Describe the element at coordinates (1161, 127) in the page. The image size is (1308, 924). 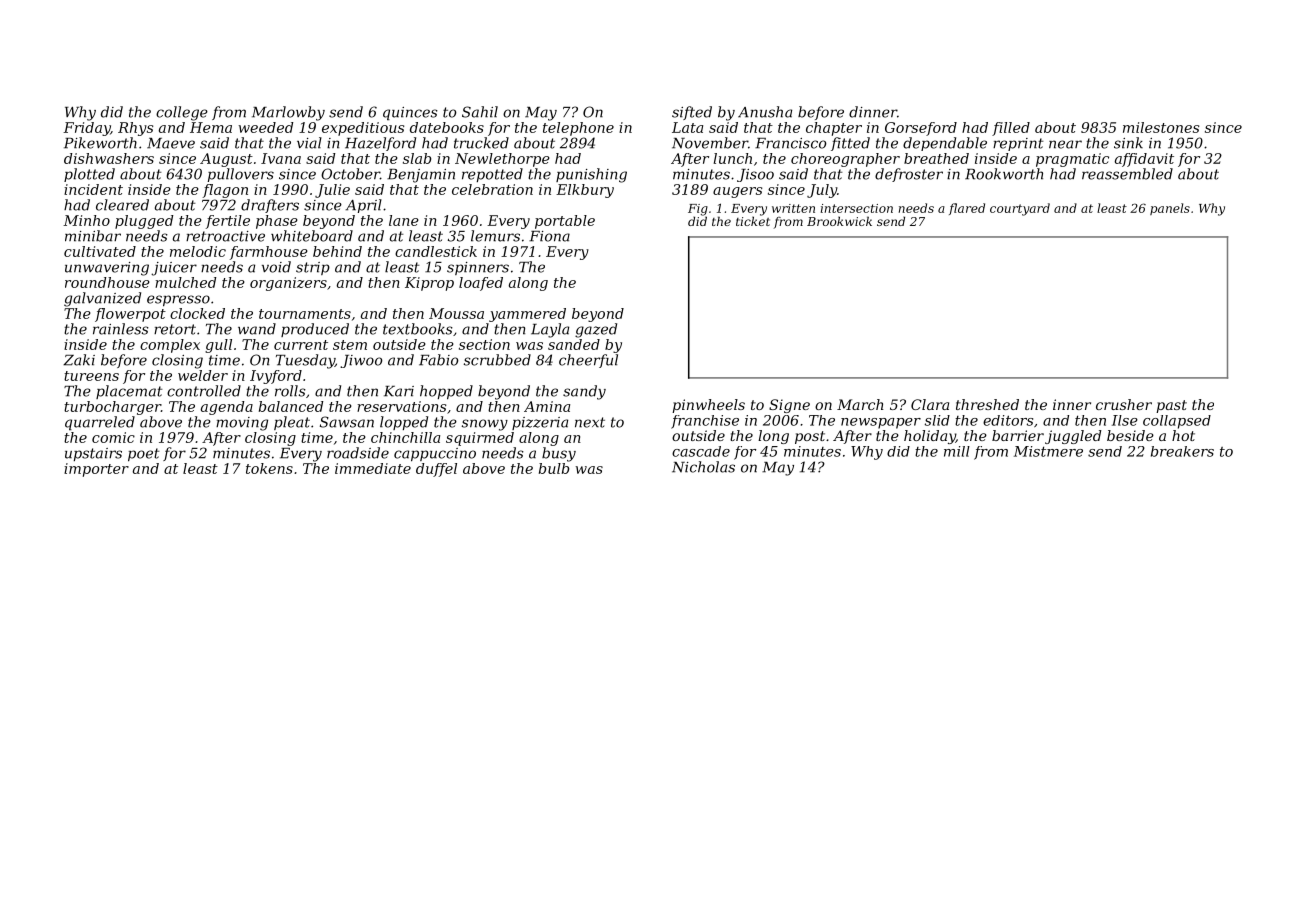
I see `milestones` at that location.
